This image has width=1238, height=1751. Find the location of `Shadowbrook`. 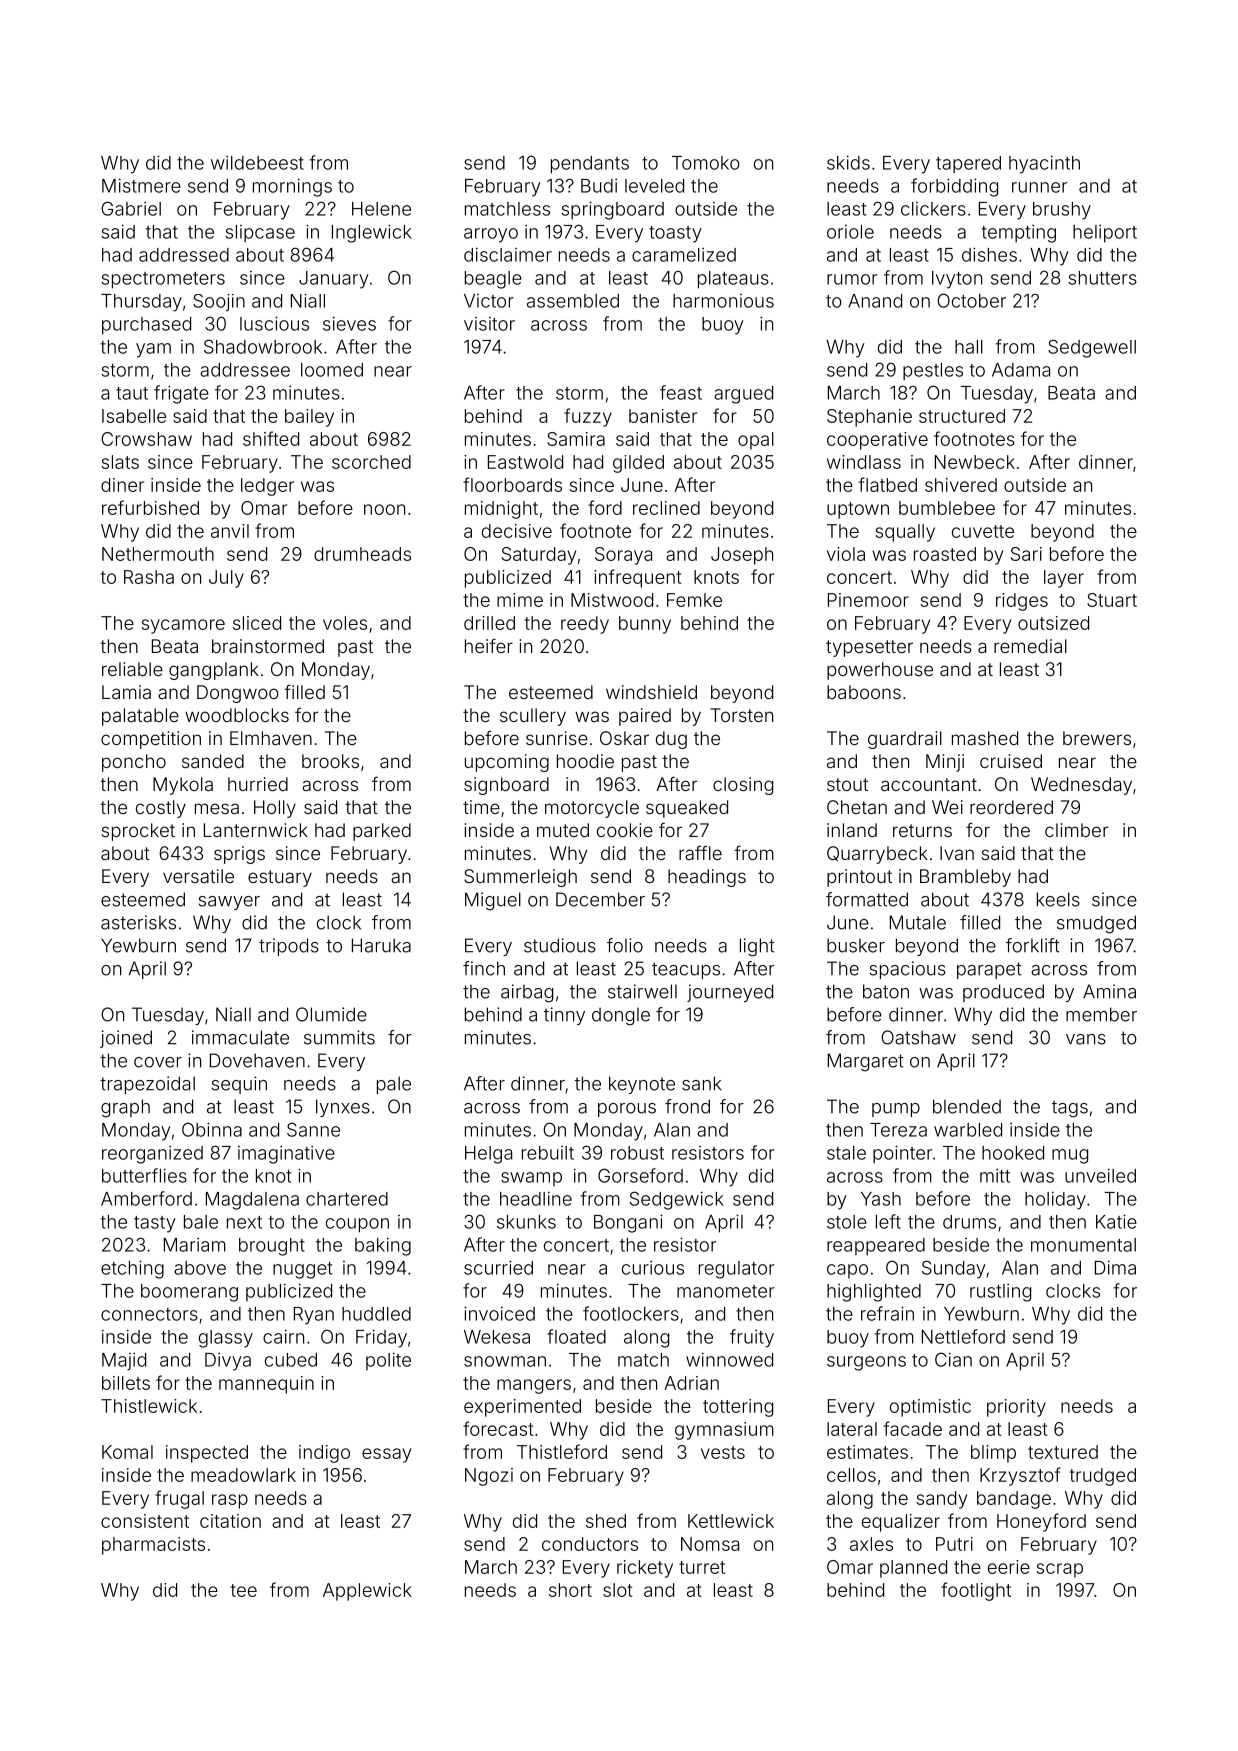

Shadowbrook is located at coordinates (263, 346).
